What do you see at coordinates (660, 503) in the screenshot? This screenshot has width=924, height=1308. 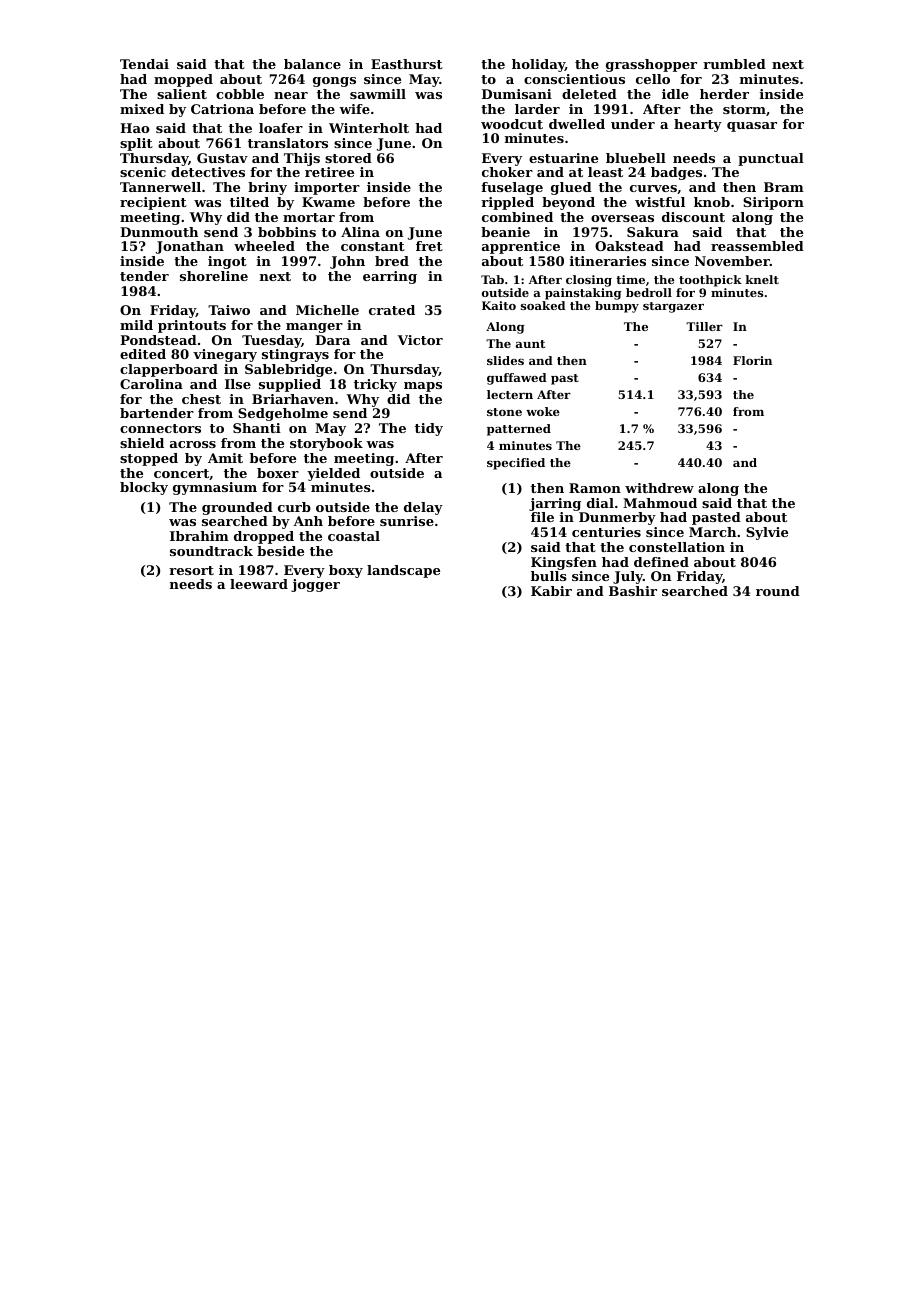 I see `Mahmoud` at bounding box center [660, 503].
